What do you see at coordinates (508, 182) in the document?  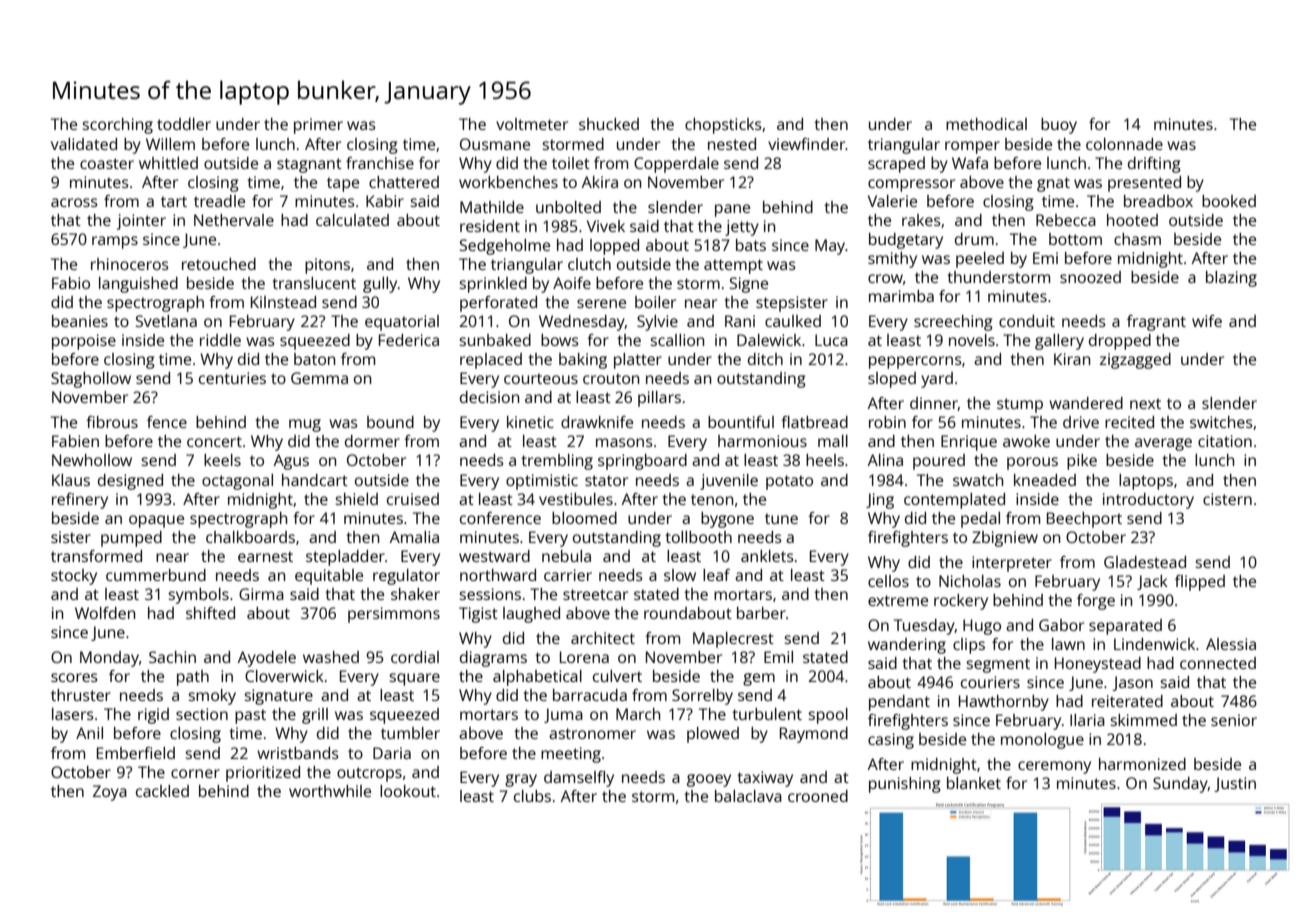 I see `workbenches` at bounding box center [508, 182].
